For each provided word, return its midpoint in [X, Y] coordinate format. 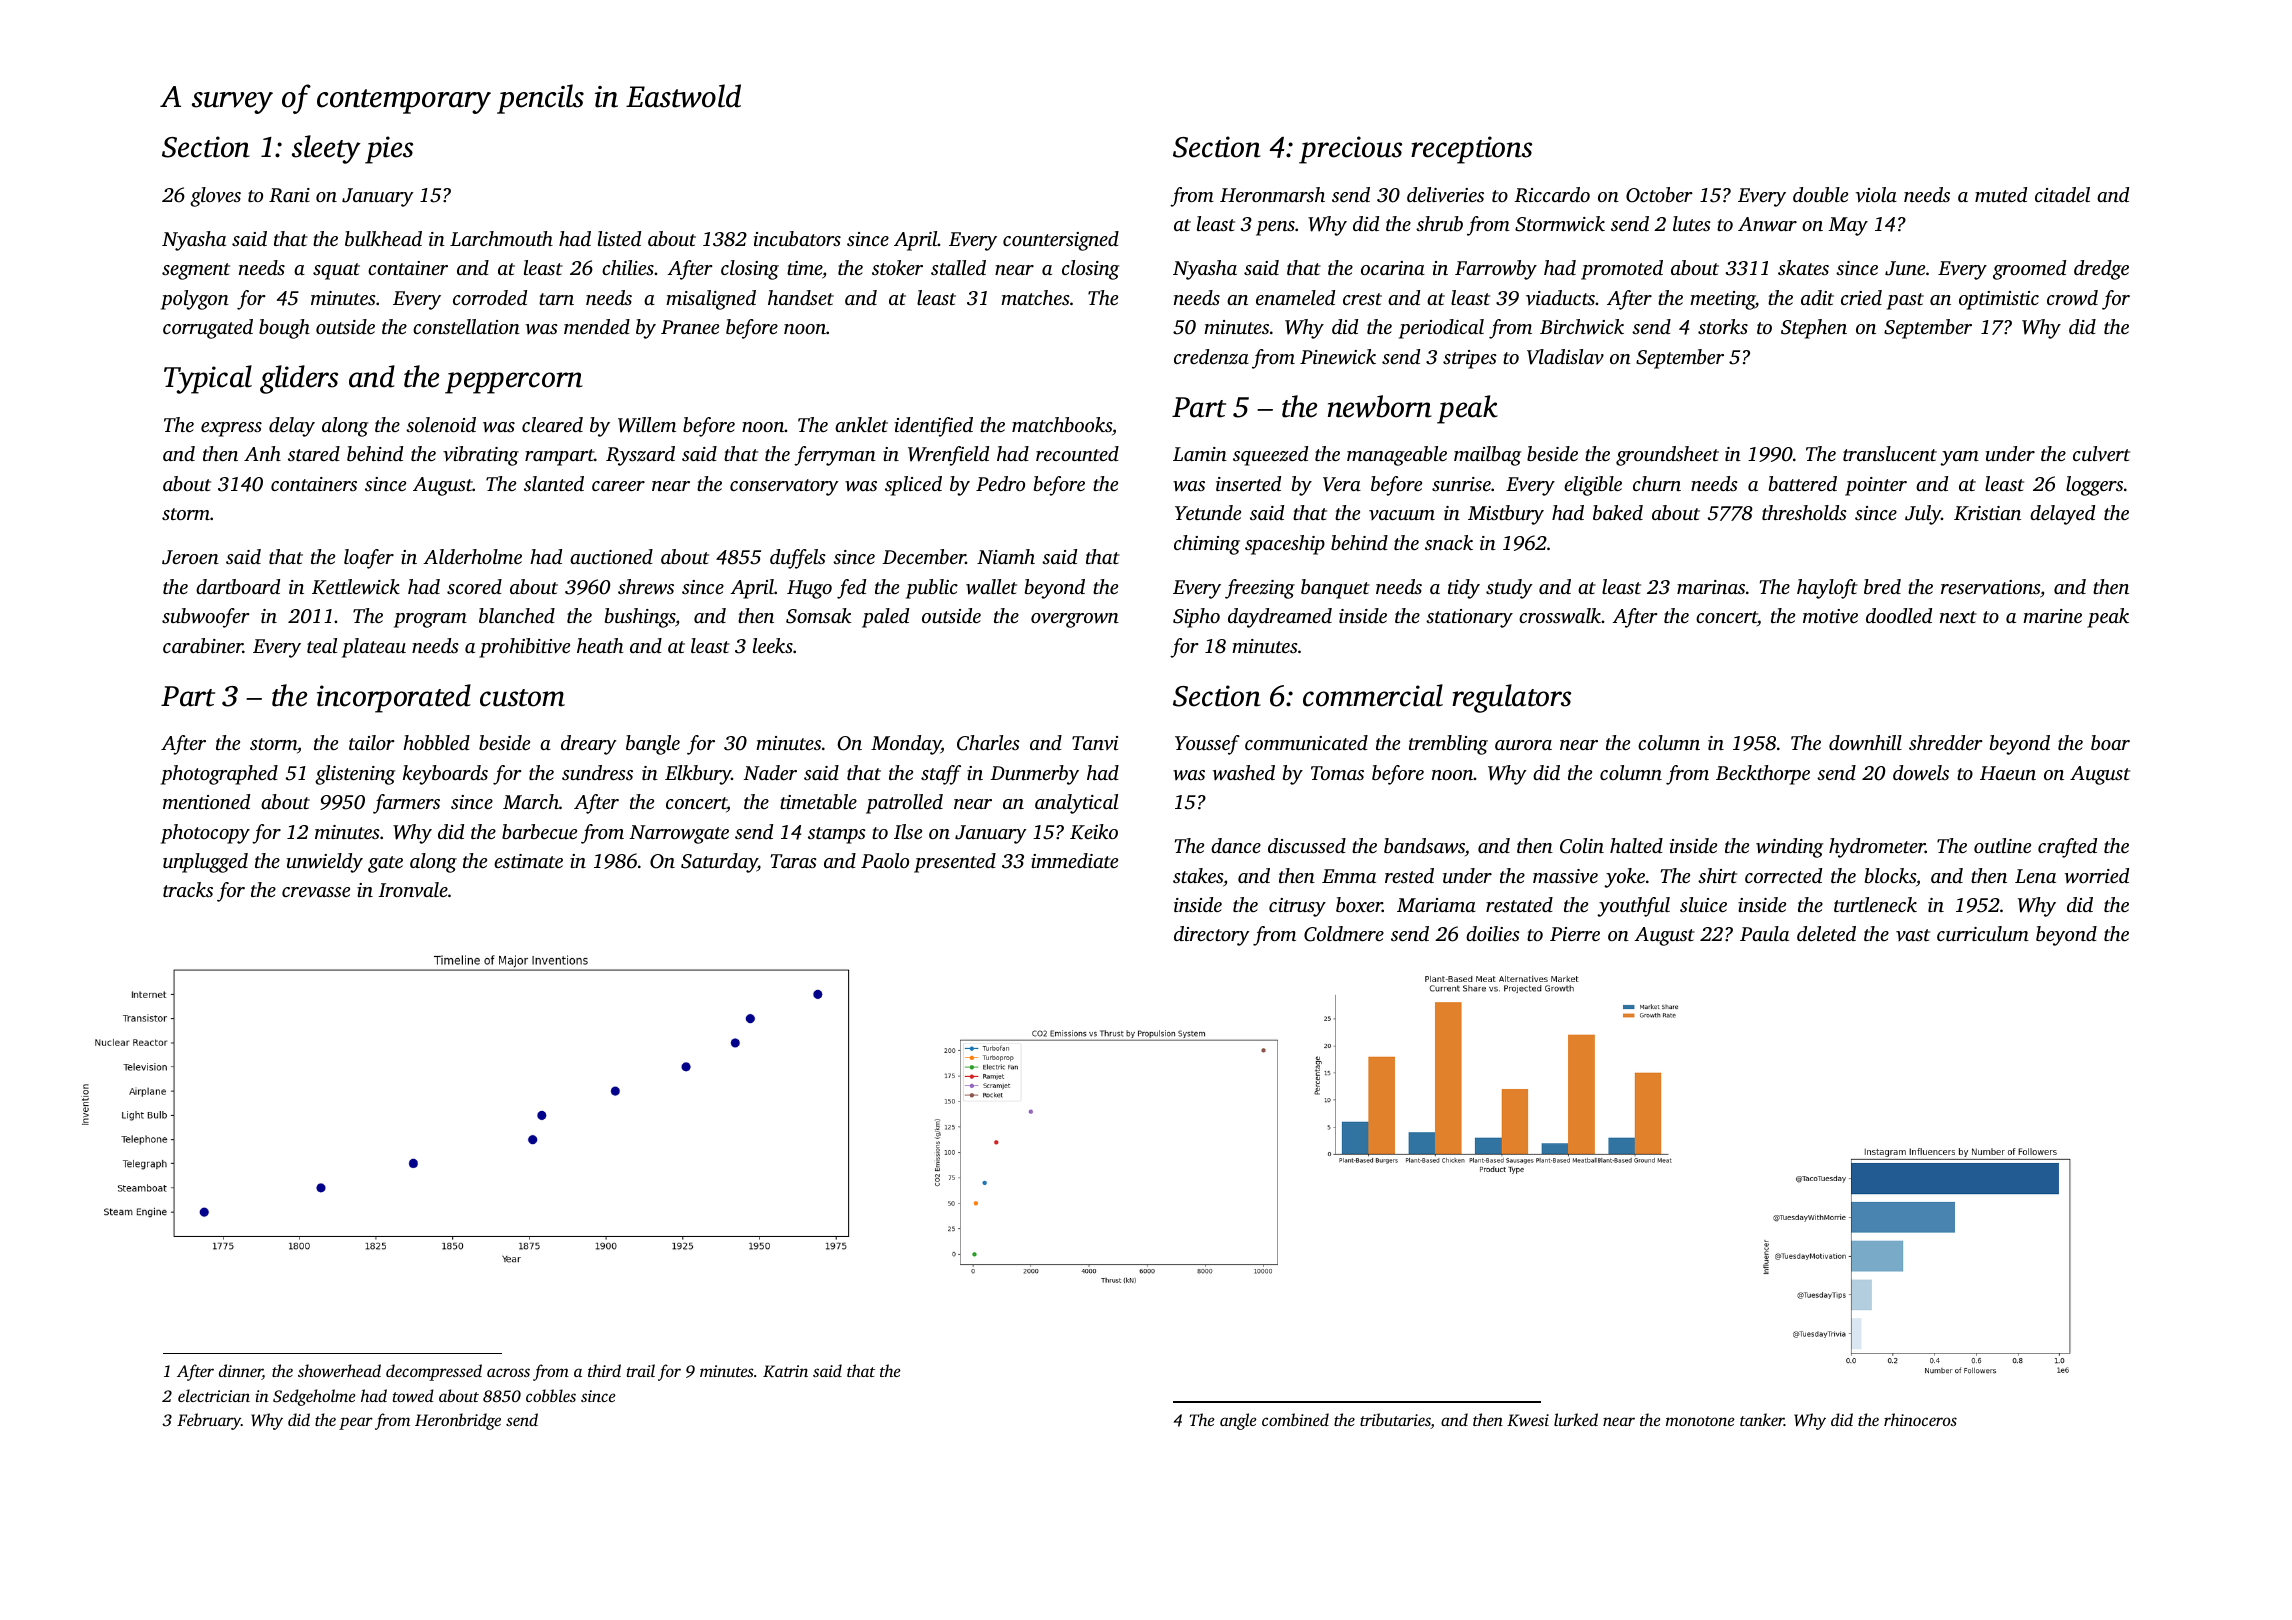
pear [356, 1423]
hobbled [436, 742]
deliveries [1445, 194]
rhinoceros [1920, 1419]
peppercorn [514, 383]
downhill [1865, 742]
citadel [2062, 194]
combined [1295, 1419]
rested [1409, 875]
